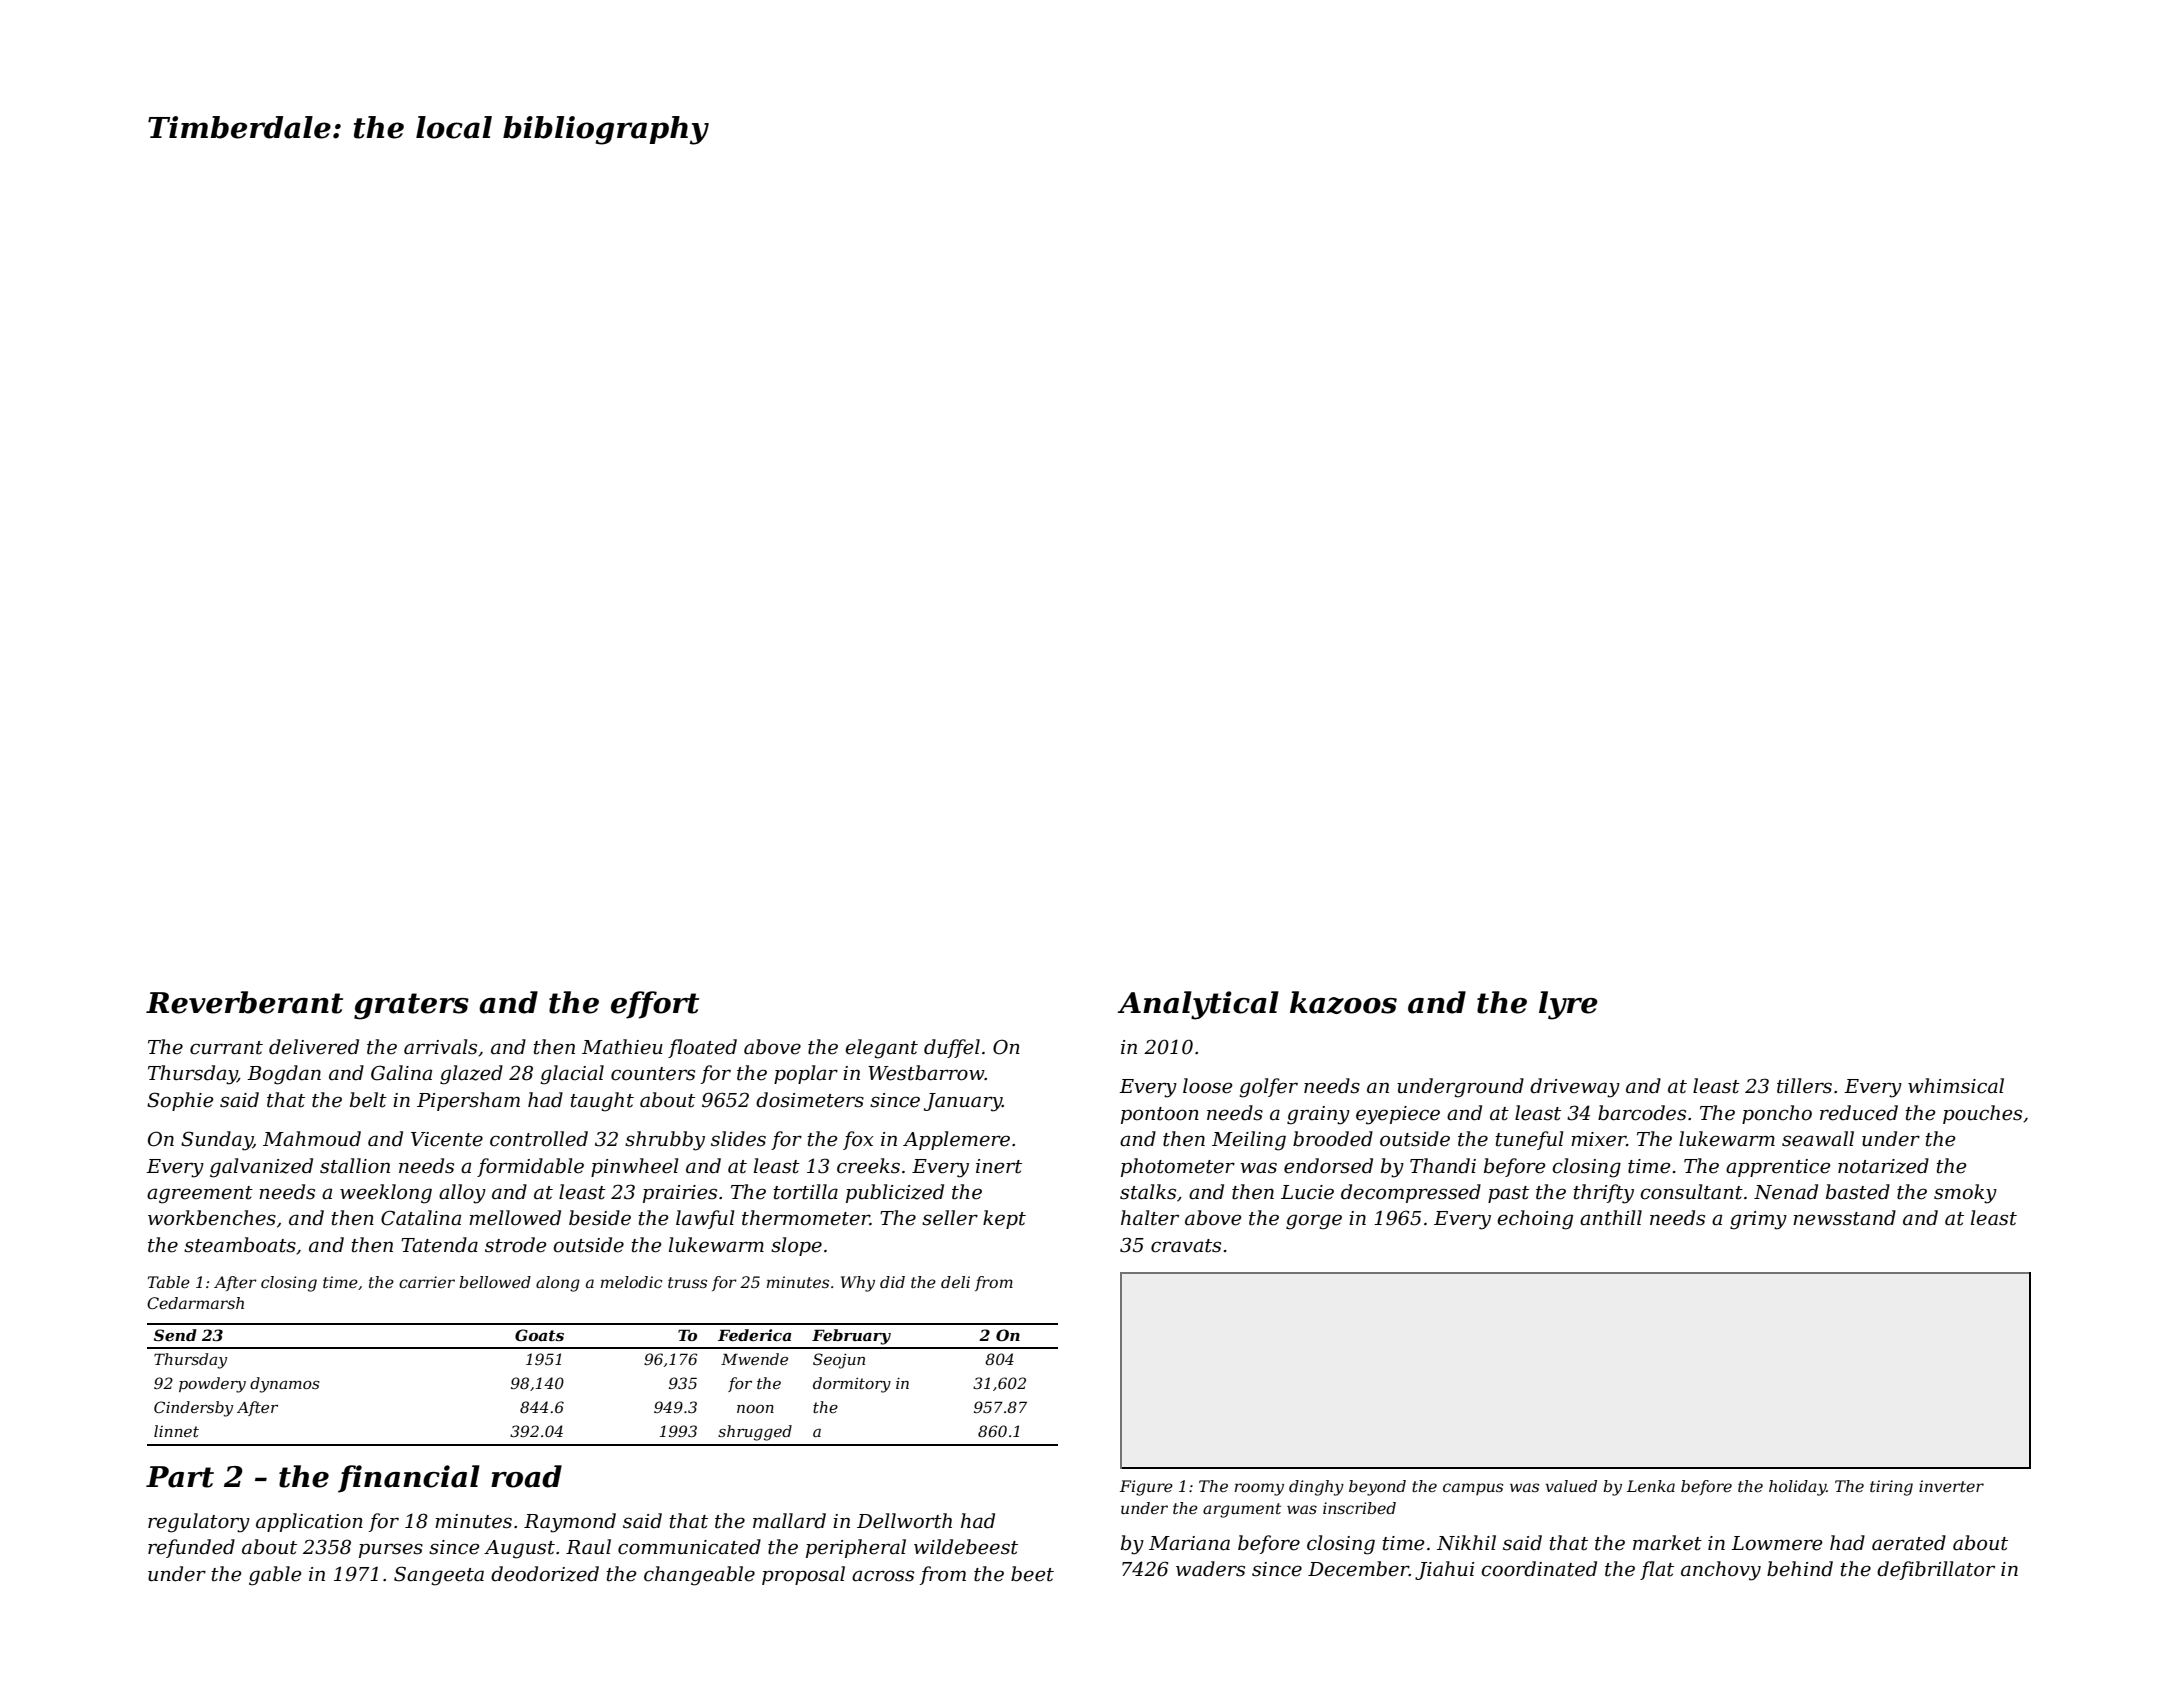  What do you see at coordinates (1797, 1488) in the document?
I see `holiday` at bounding box center [1797, 1488].
